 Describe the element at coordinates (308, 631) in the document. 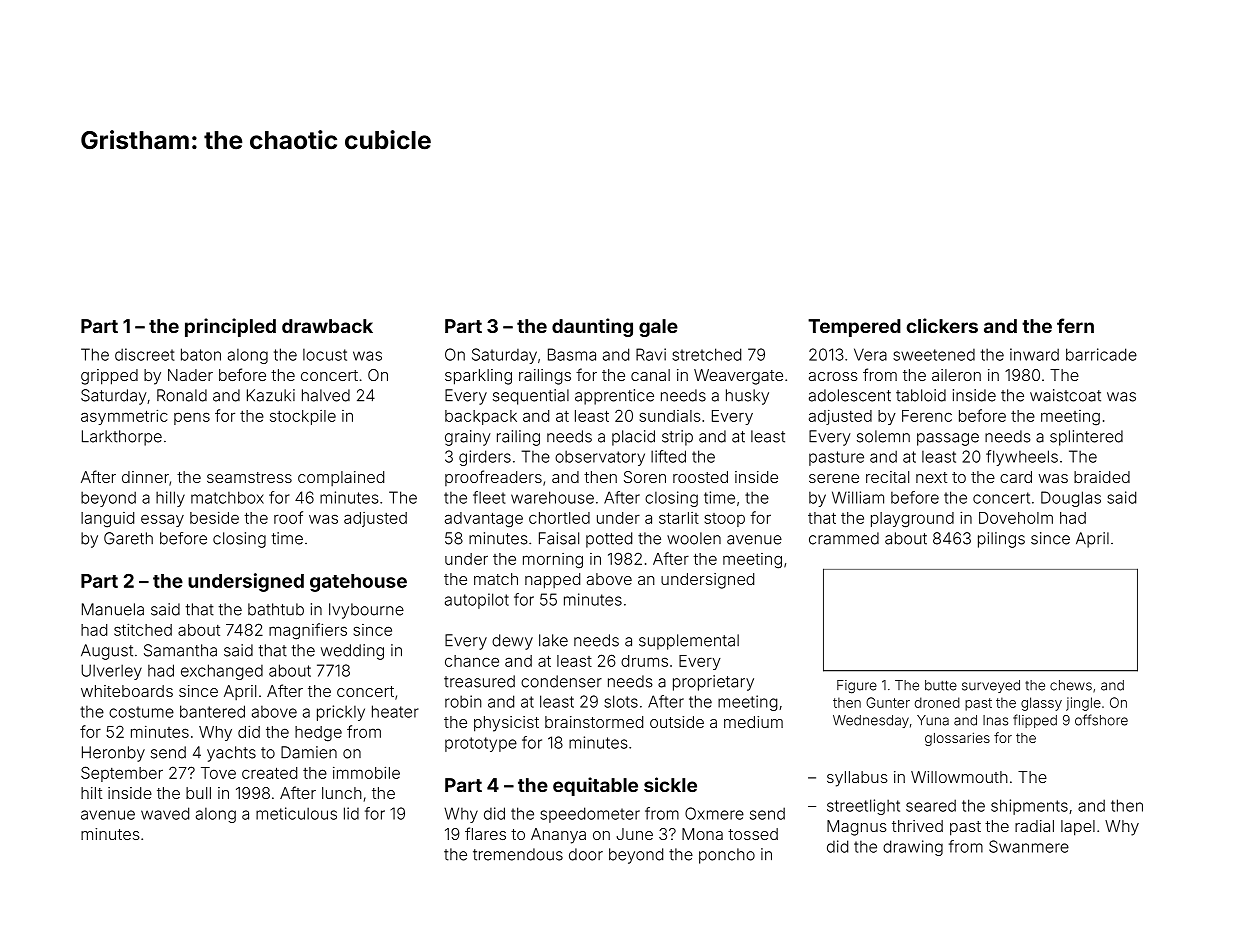

I see `magnifiers` at that location.
